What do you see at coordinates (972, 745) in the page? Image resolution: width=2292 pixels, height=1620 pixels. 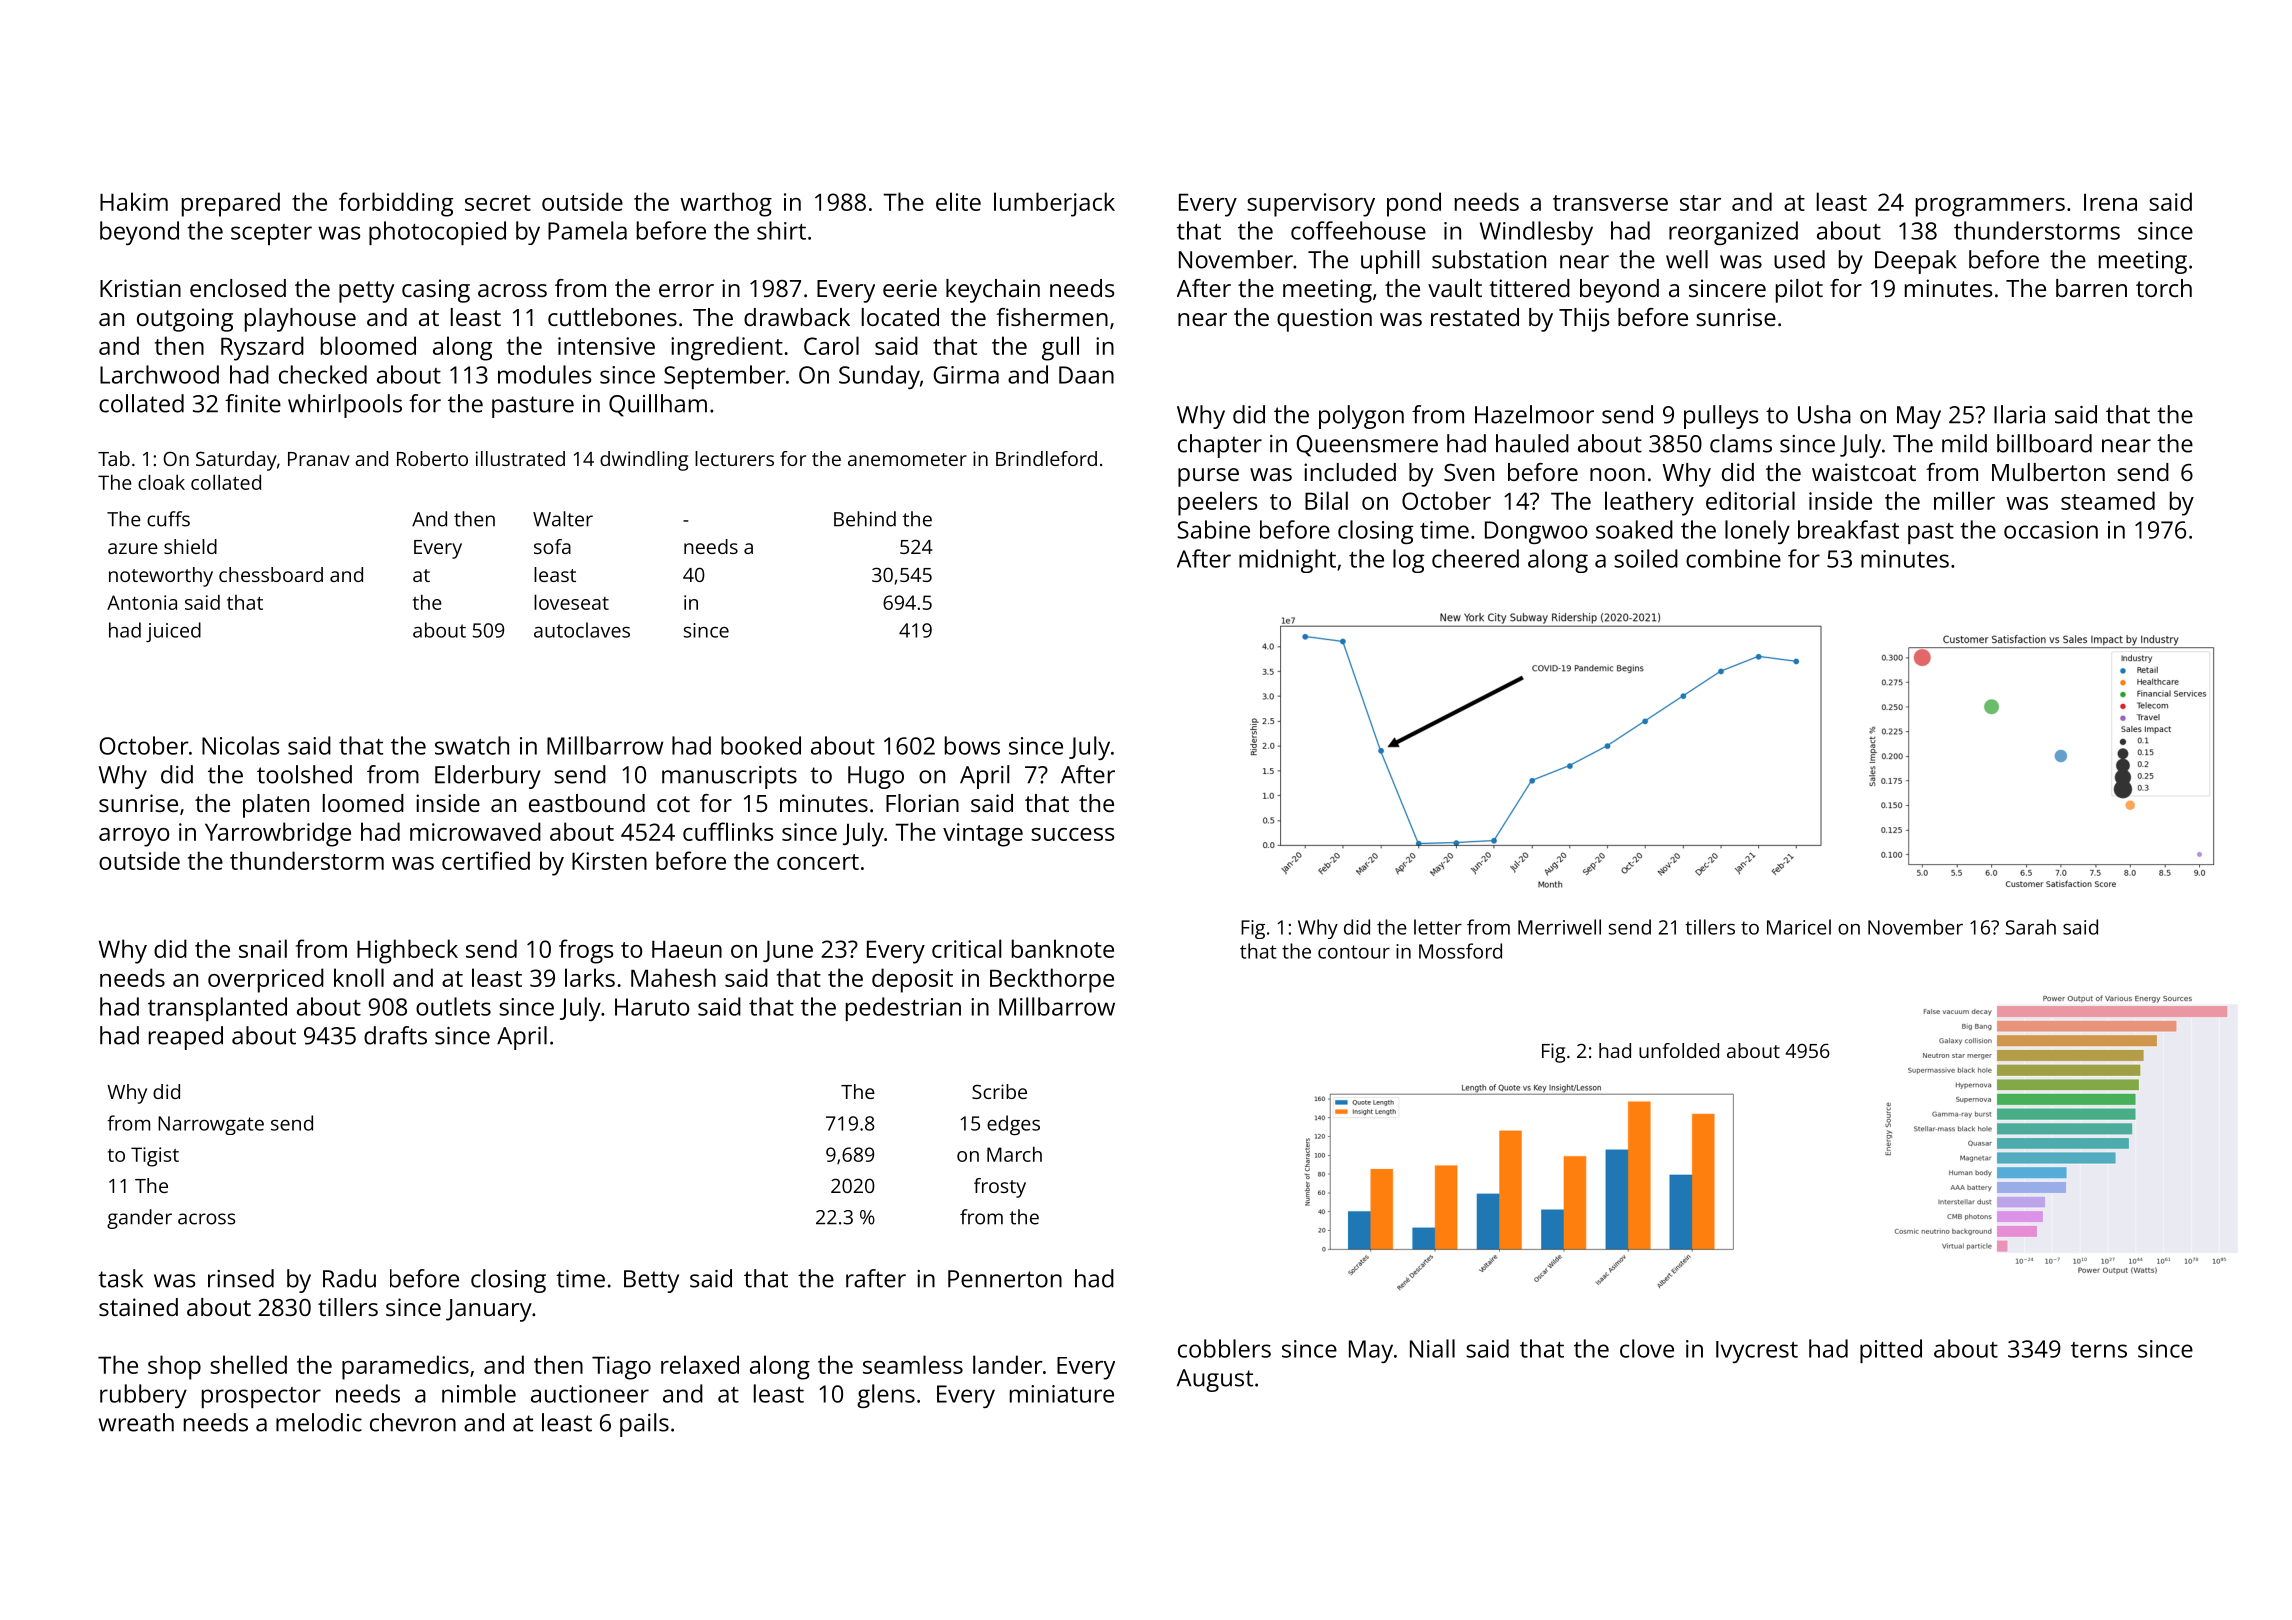 I see `bows` at bounding box center [972, 745].
